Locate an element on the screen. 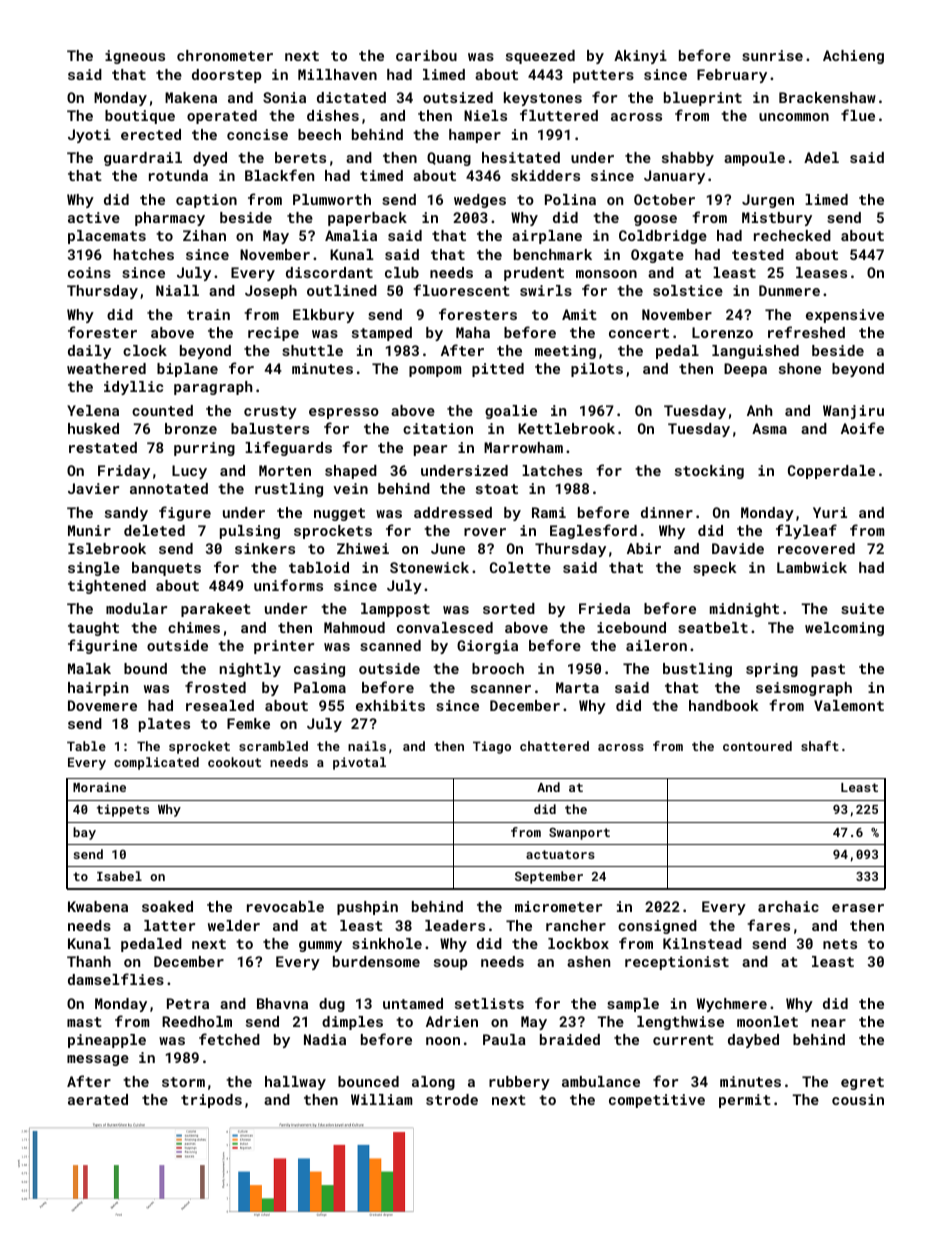 This screenshot has width=952, height=1233. Deepa is located at coordinates (745, 370).
